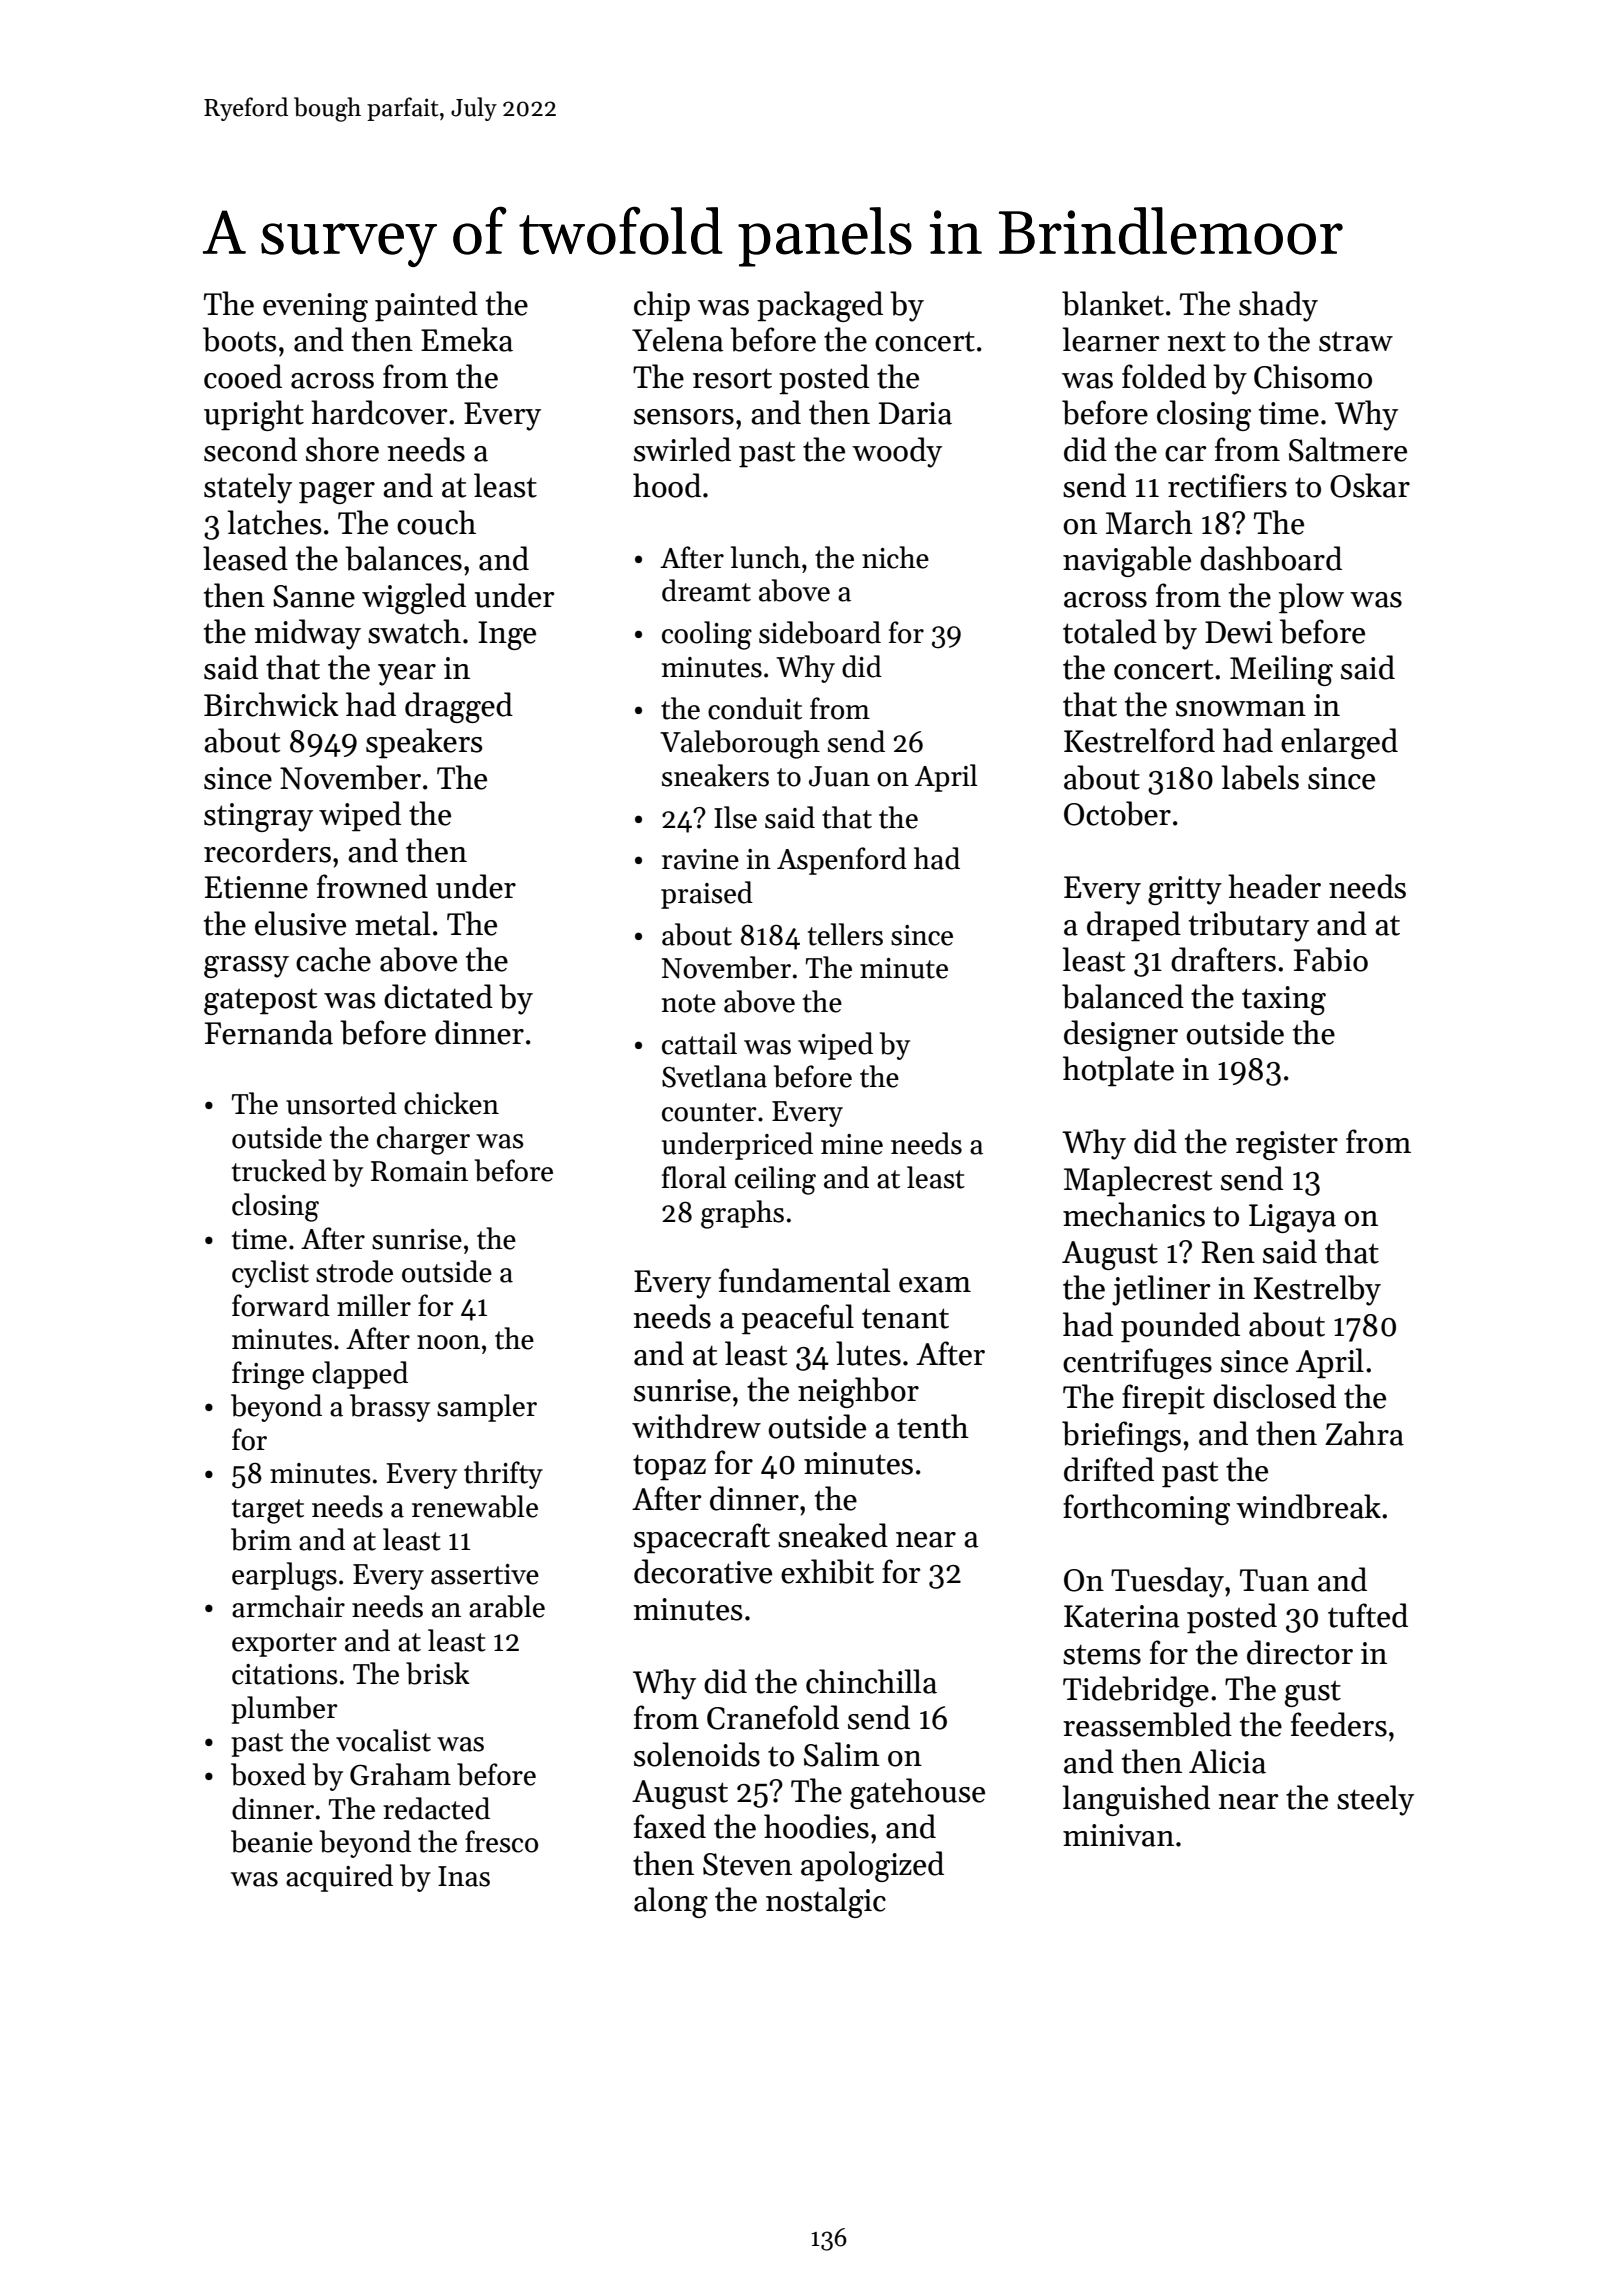 This screenshot has width=1620, height=2292. I want to click on Kestrelby, so click(1317, 1290).
